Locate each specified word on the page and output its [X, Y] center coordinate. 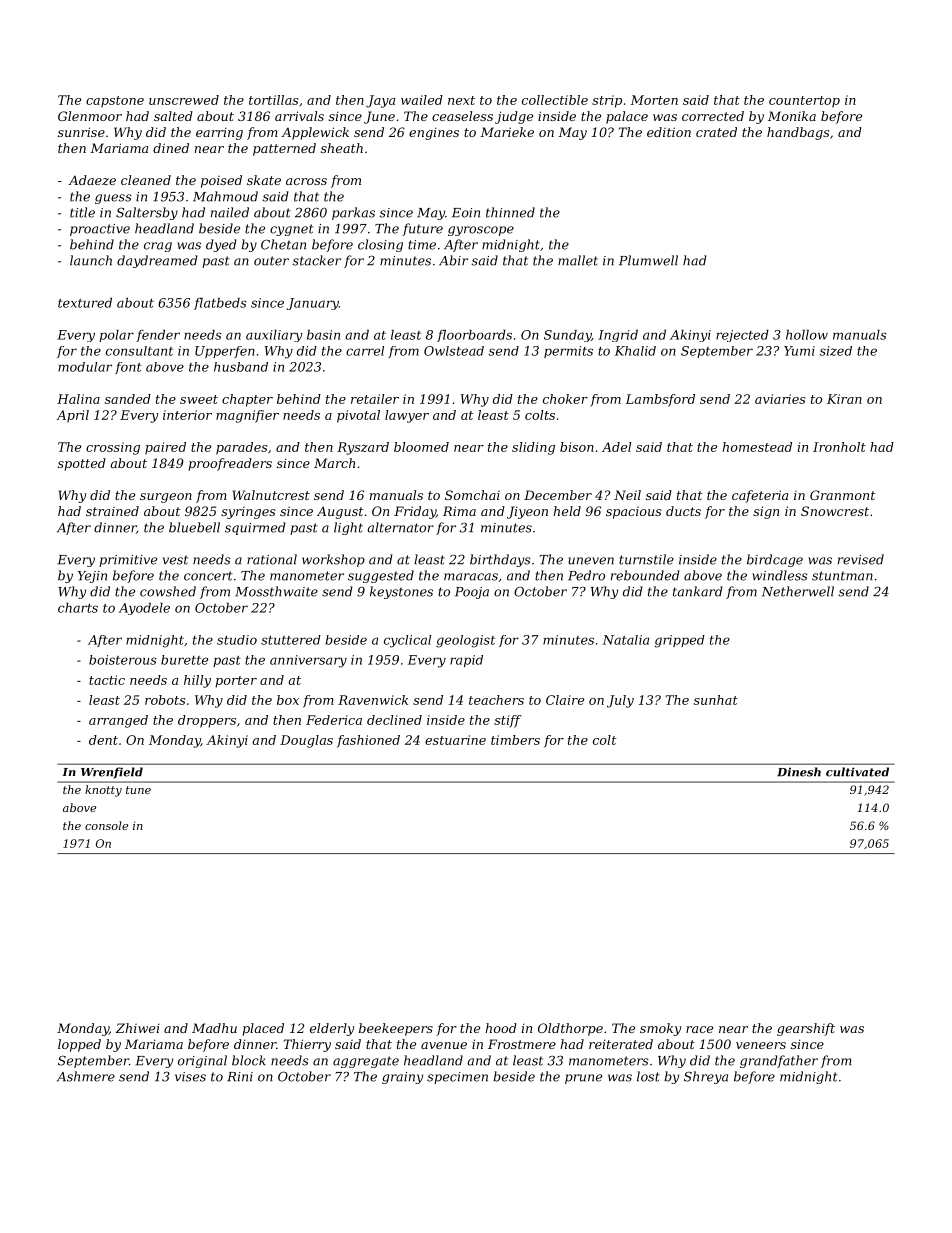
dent [103, 740]
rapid [466, 661]
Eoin [466, 213]
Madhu [214, 1028]
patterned [284, 149]
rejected [742, 335]
